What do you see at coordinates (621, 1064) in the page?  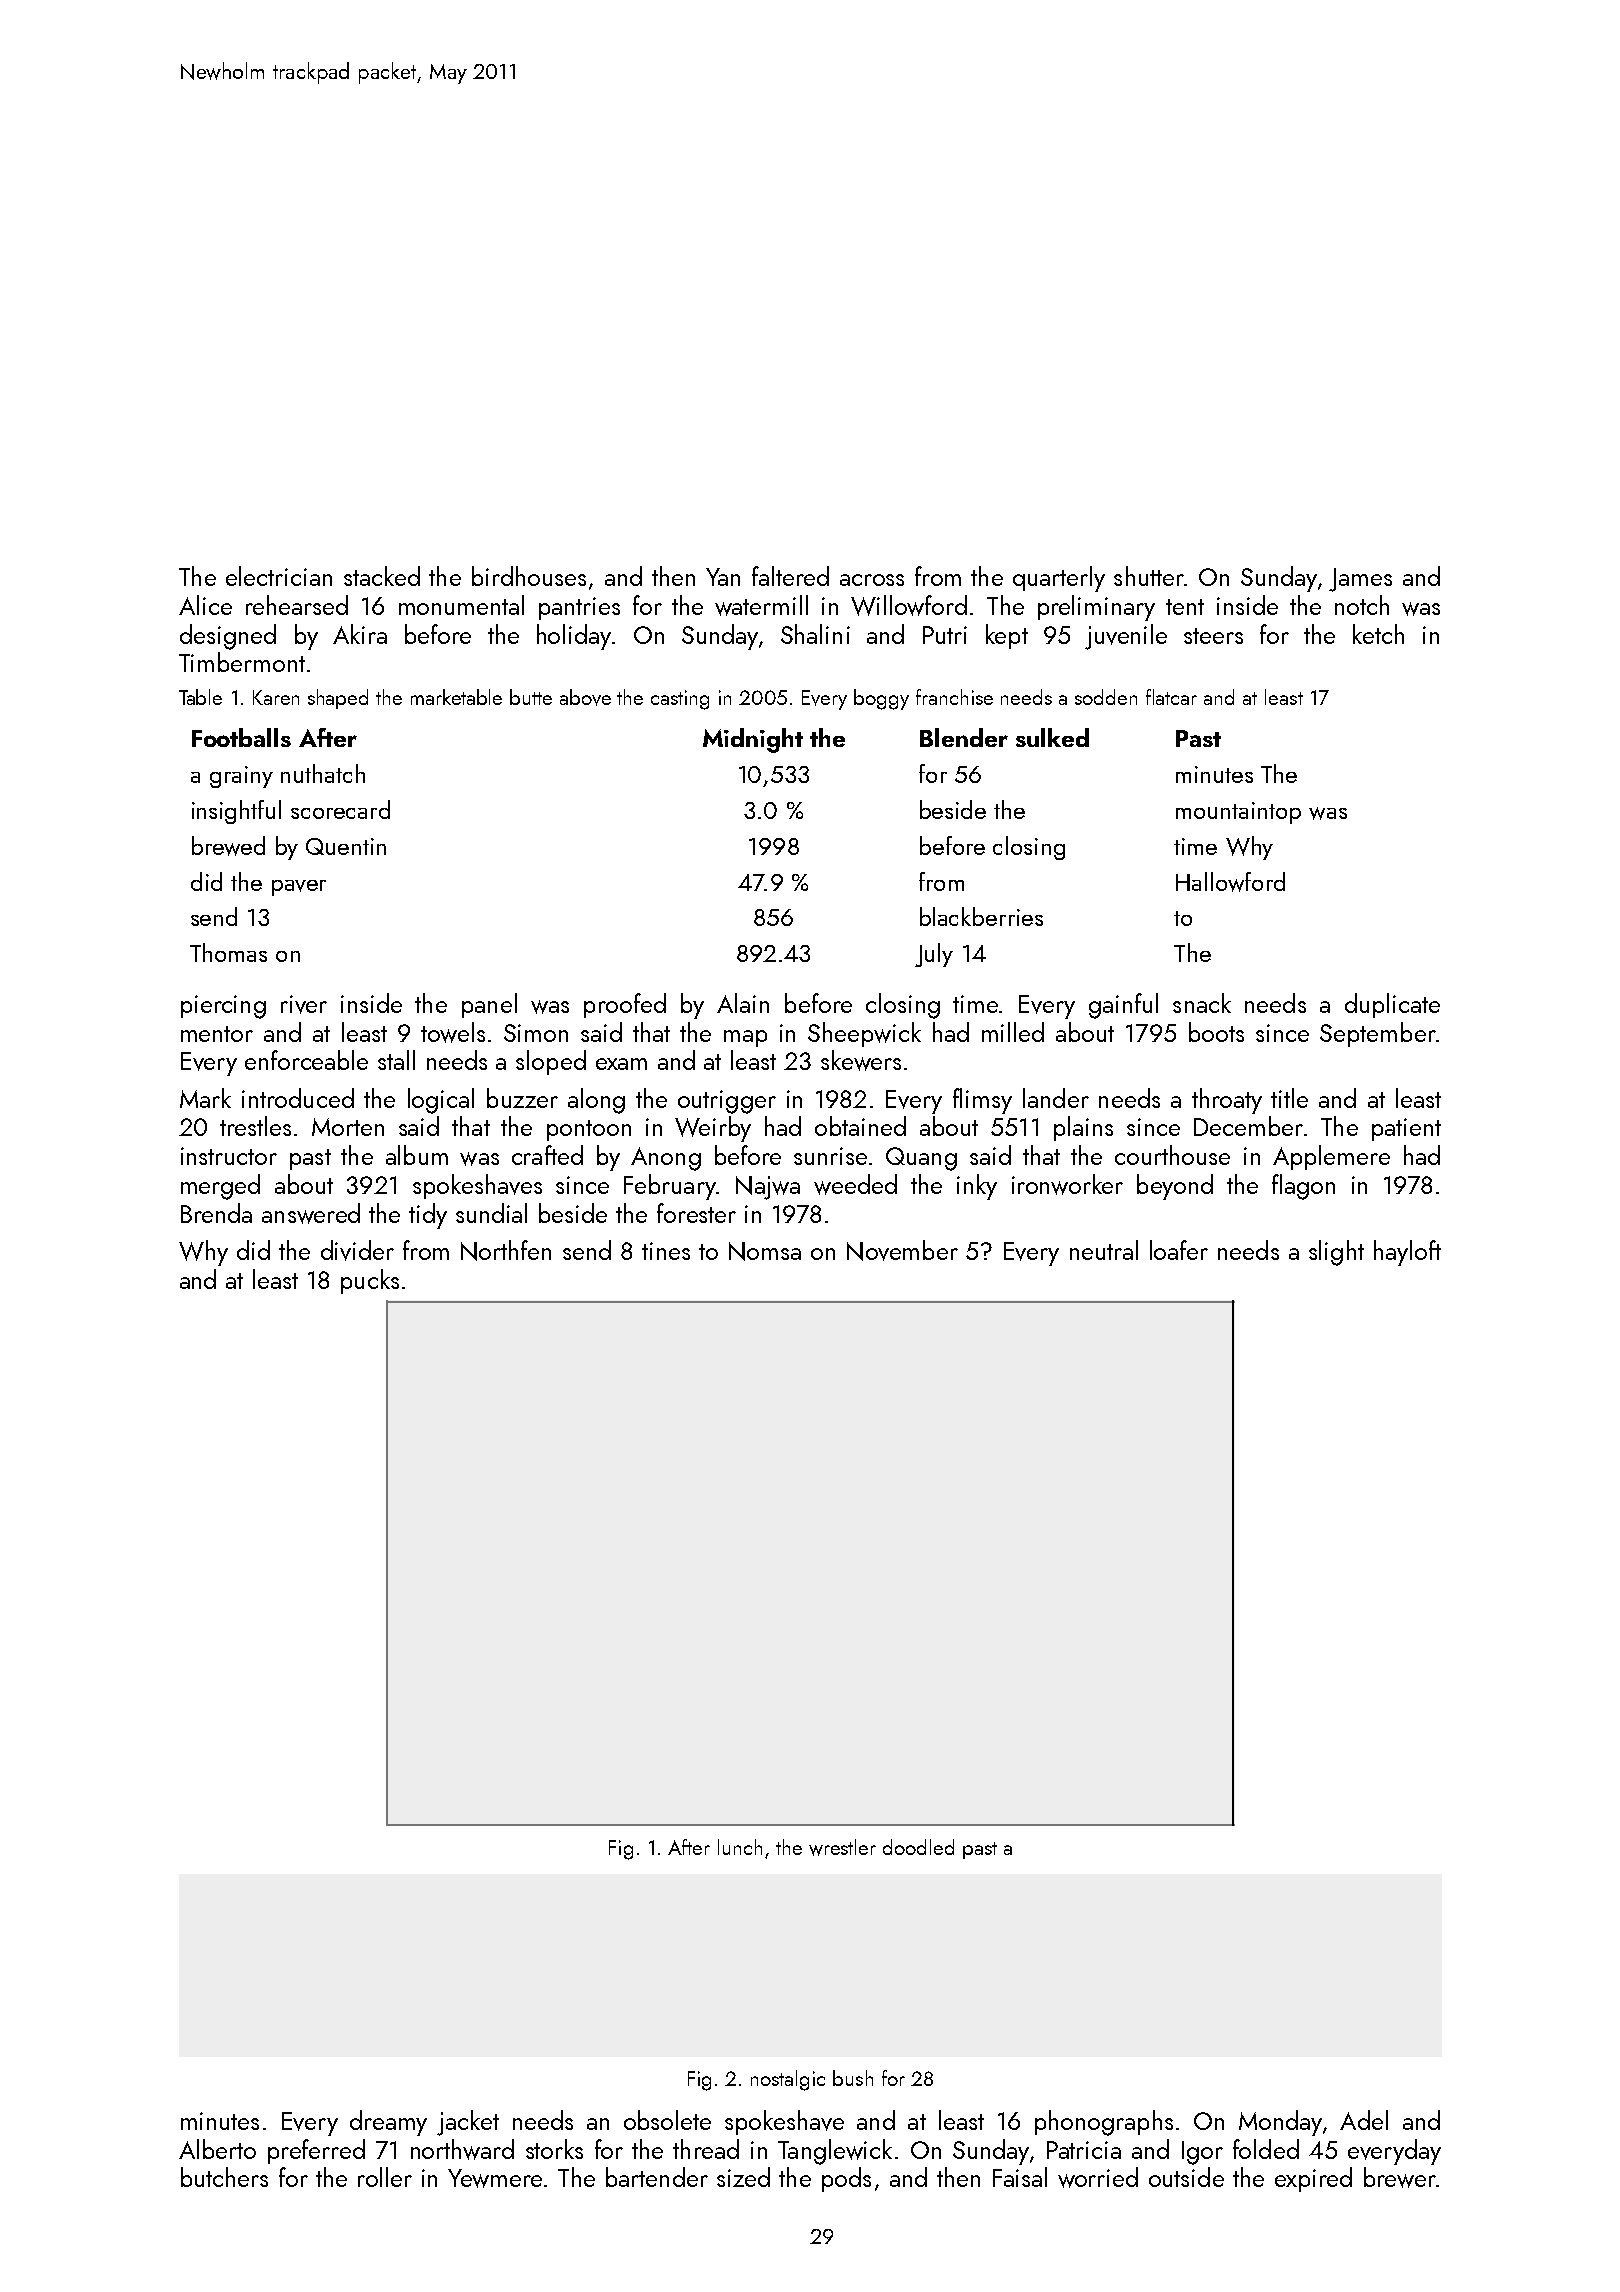 I see `exam` at bounding box center [621, 1064].
